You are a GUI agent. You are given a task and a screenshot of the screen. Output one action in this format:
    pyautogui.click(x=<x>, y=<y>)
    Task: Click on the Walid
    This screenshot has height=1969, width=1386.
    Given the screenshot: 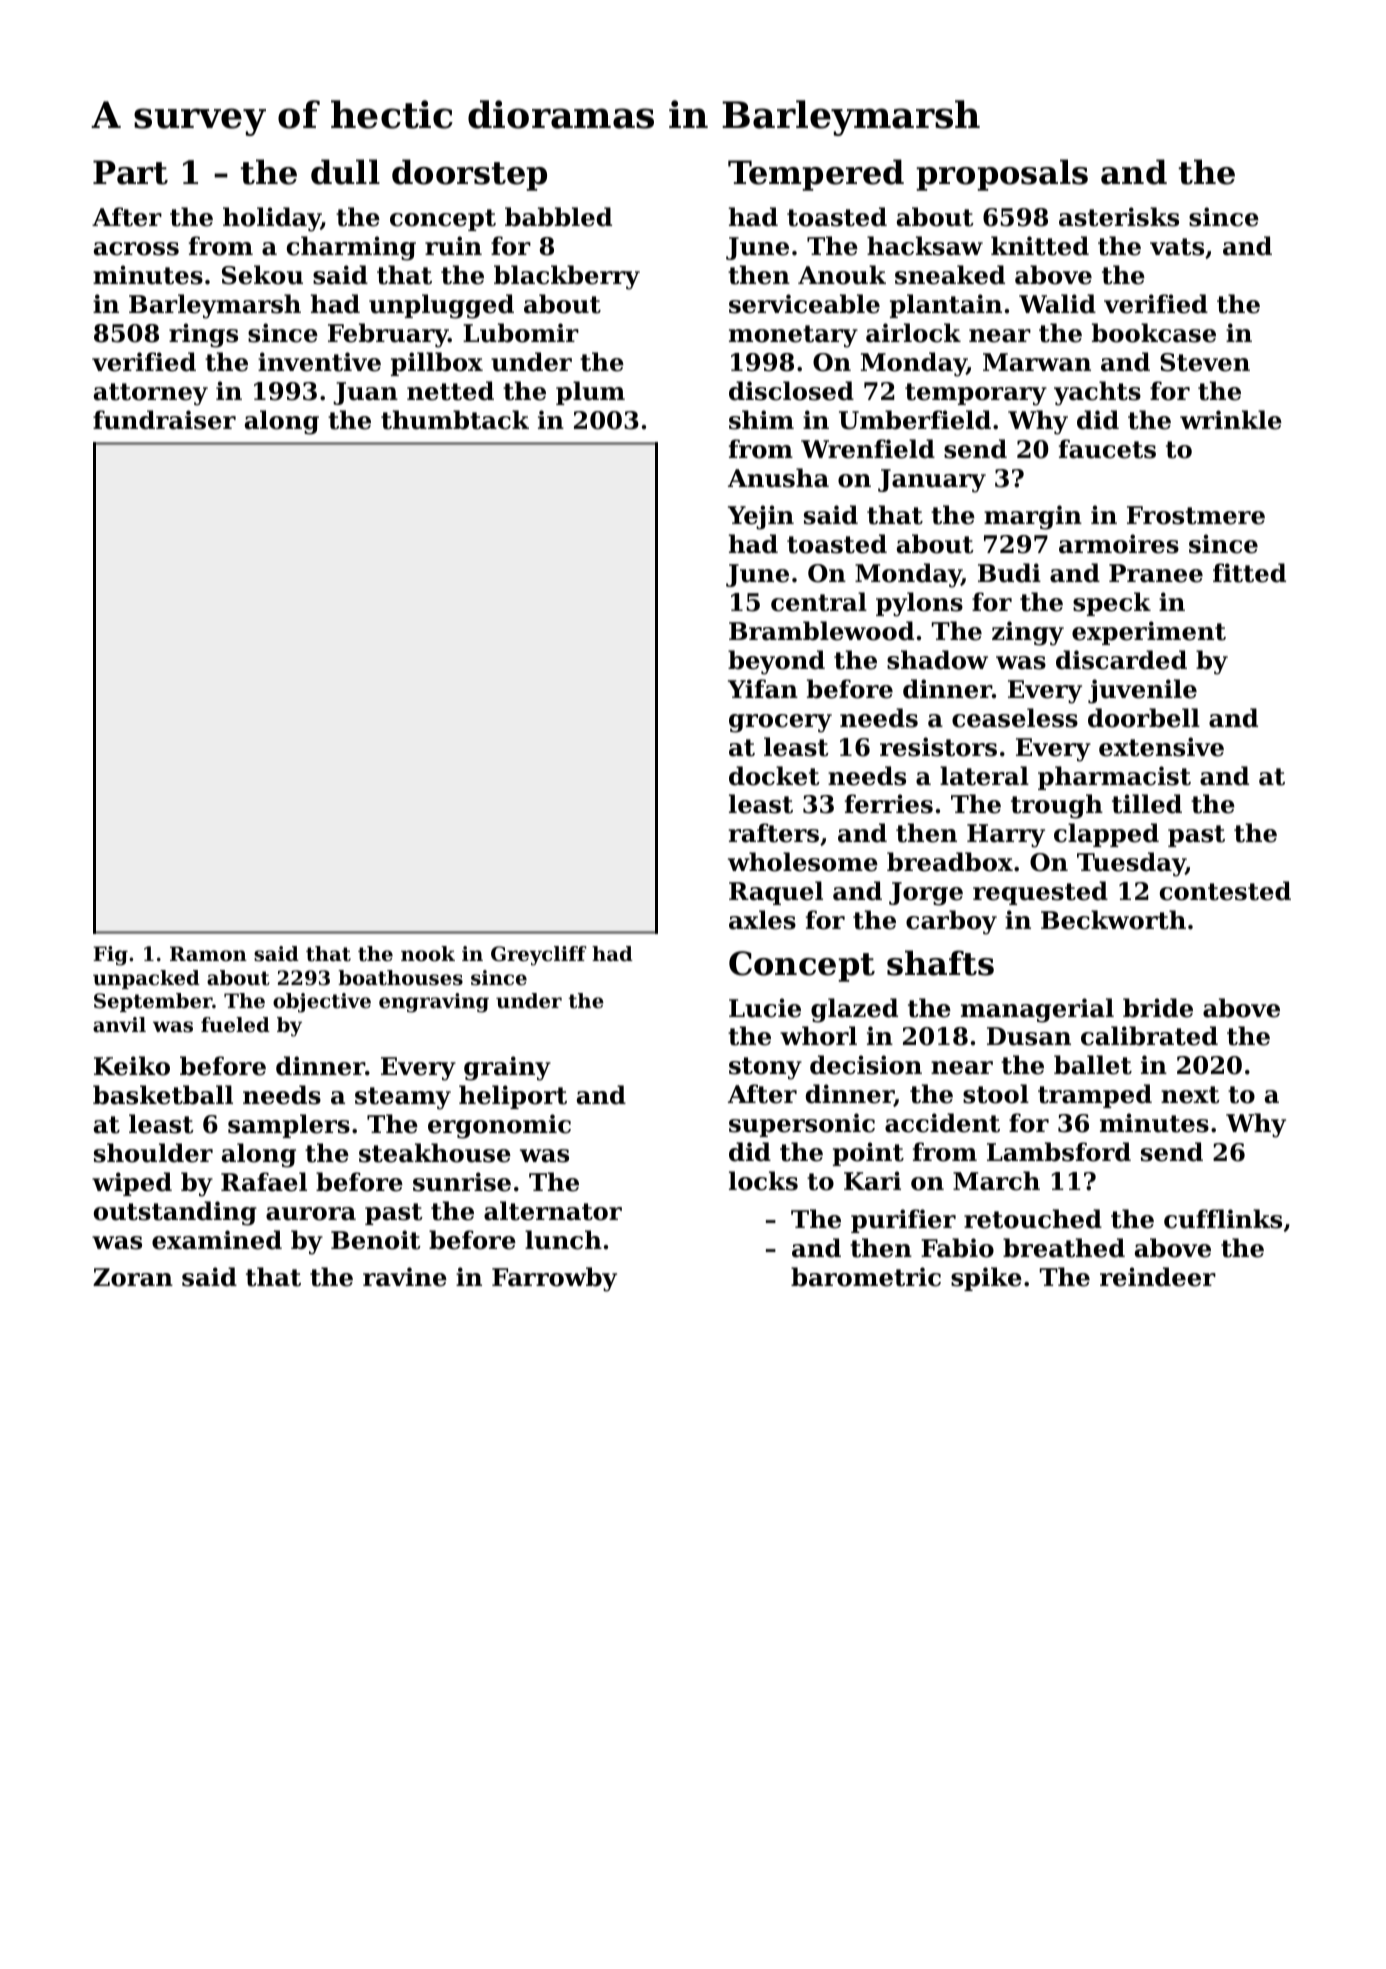 What is the action you would take?
    pyautogui.click(x=1057, y=304)
